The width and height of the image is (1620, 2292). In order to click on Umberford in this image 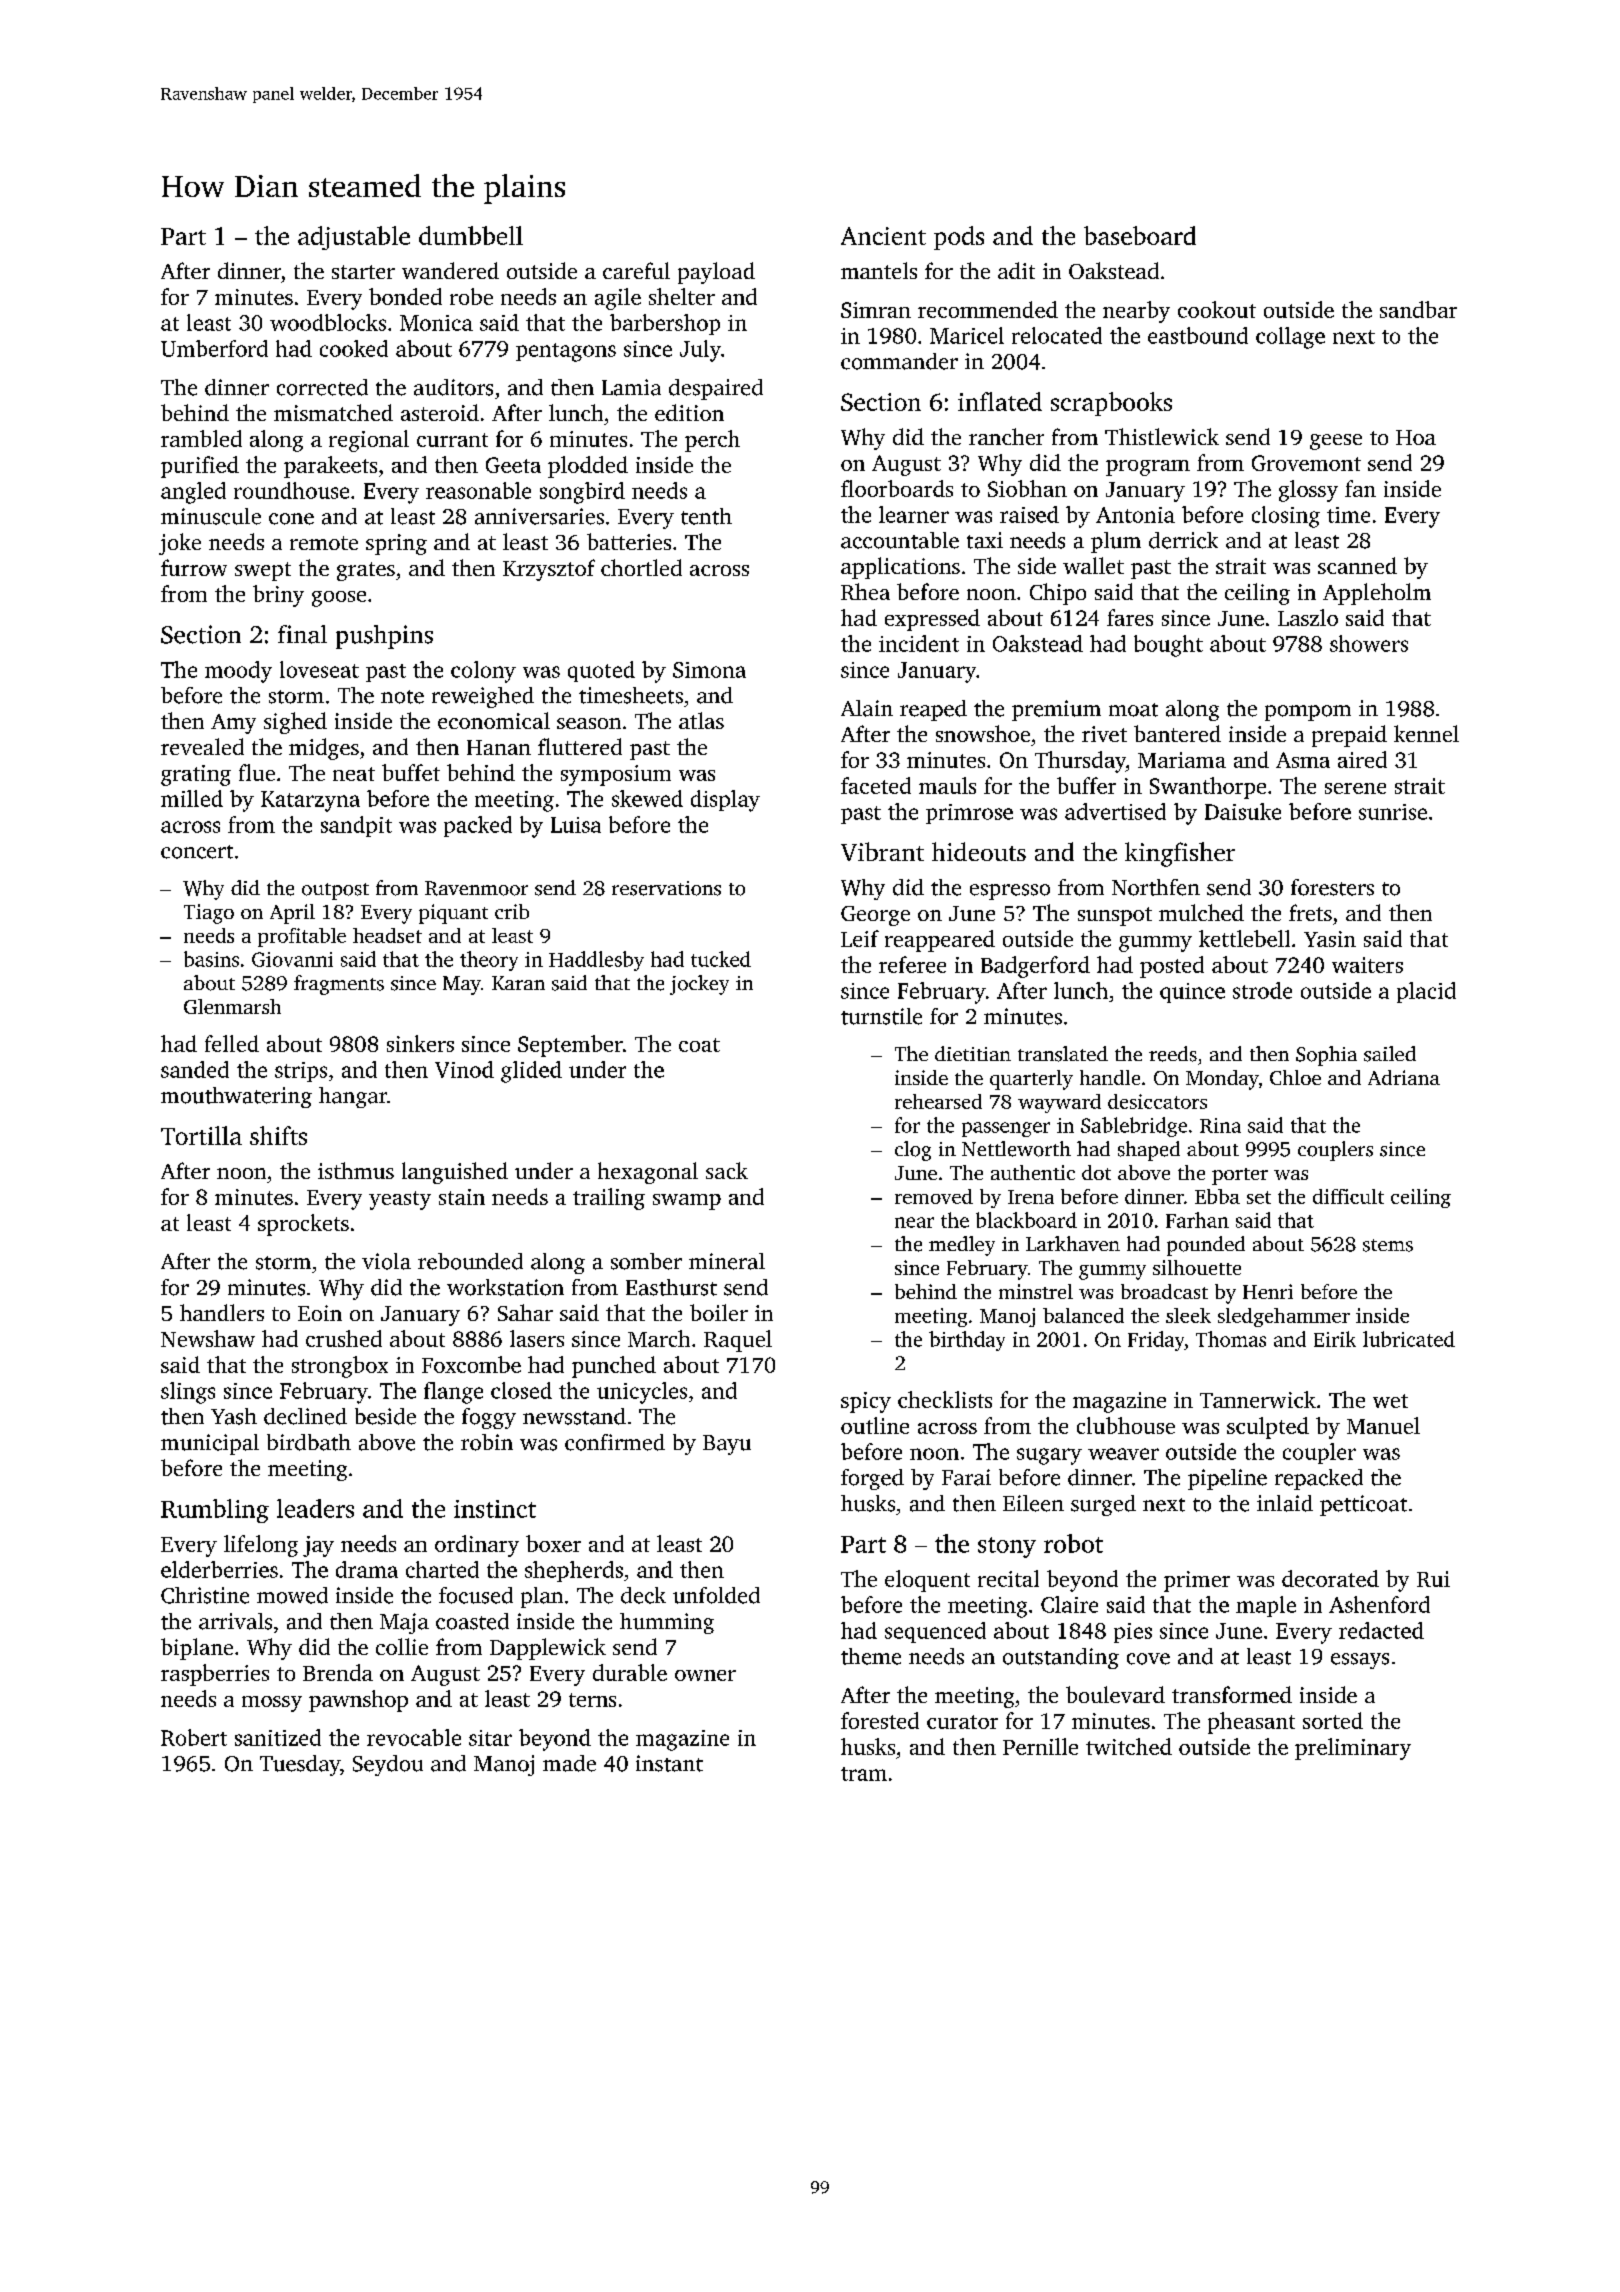, I will do `click(214, 348)`.
